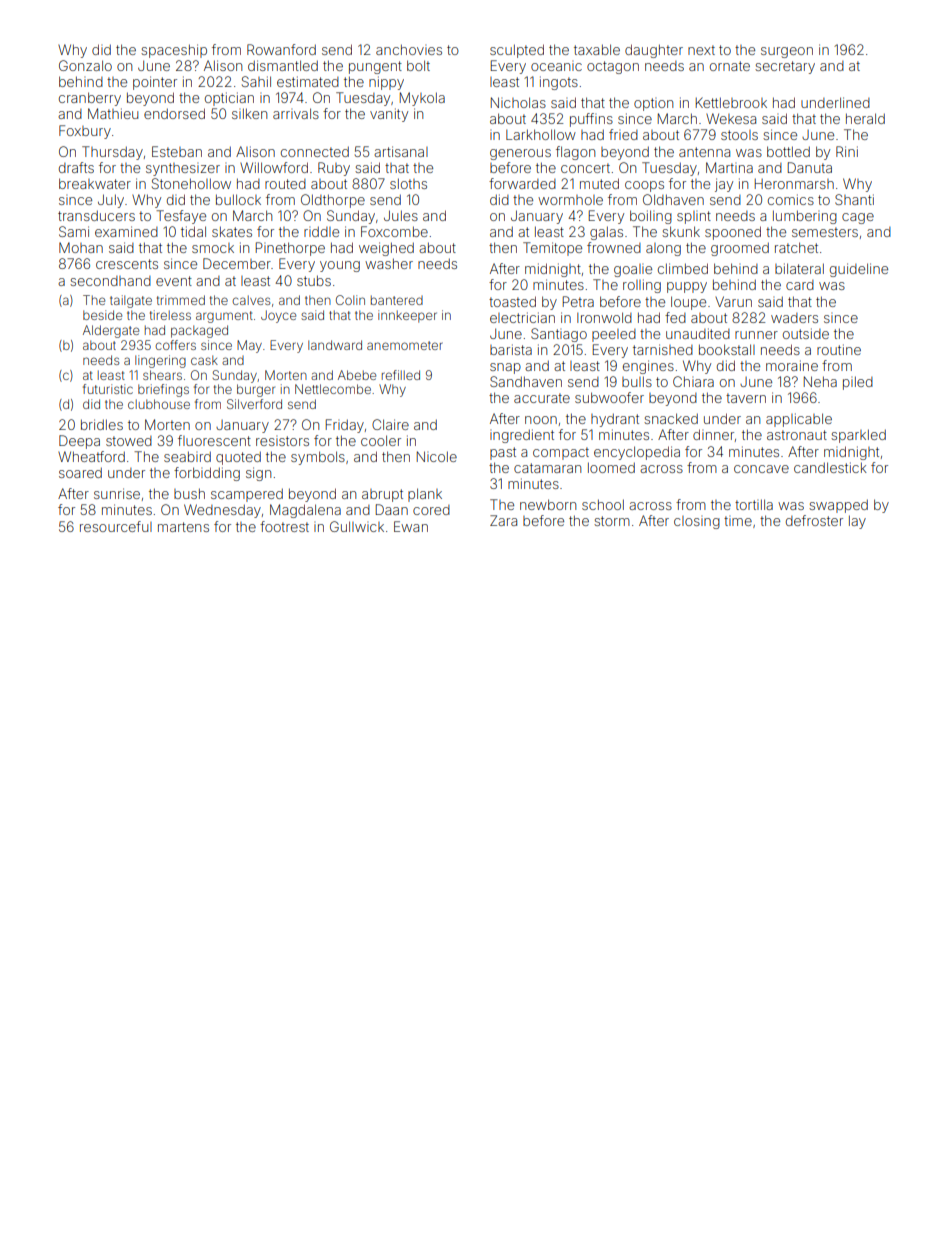 This page has width=952, height=1233. What do you see at coordinates (648, 367) in the page?
I see `engines` at bounding box center [648, 367].
